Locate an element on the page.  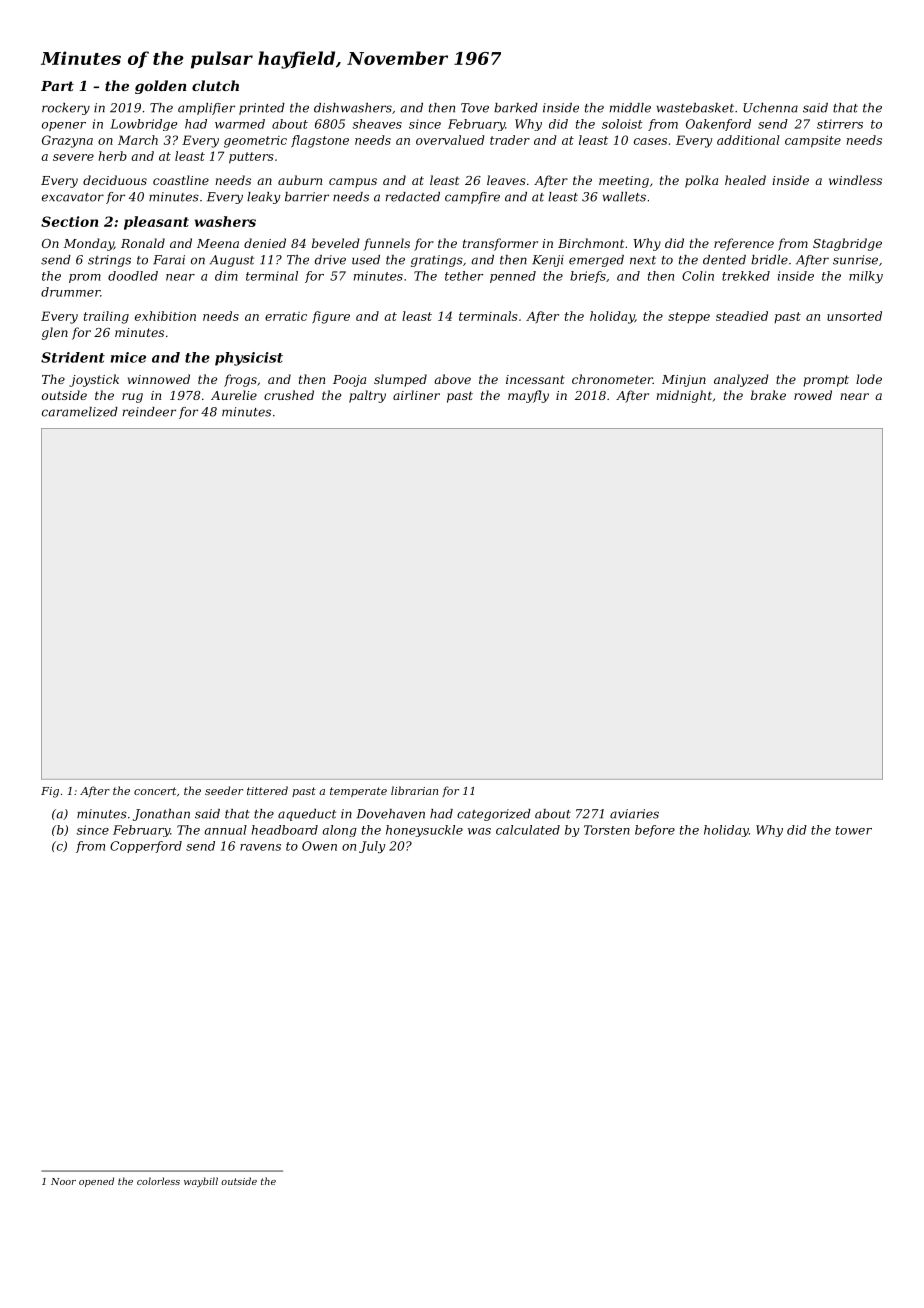
overvalued is located at coordinates (450, 140).
